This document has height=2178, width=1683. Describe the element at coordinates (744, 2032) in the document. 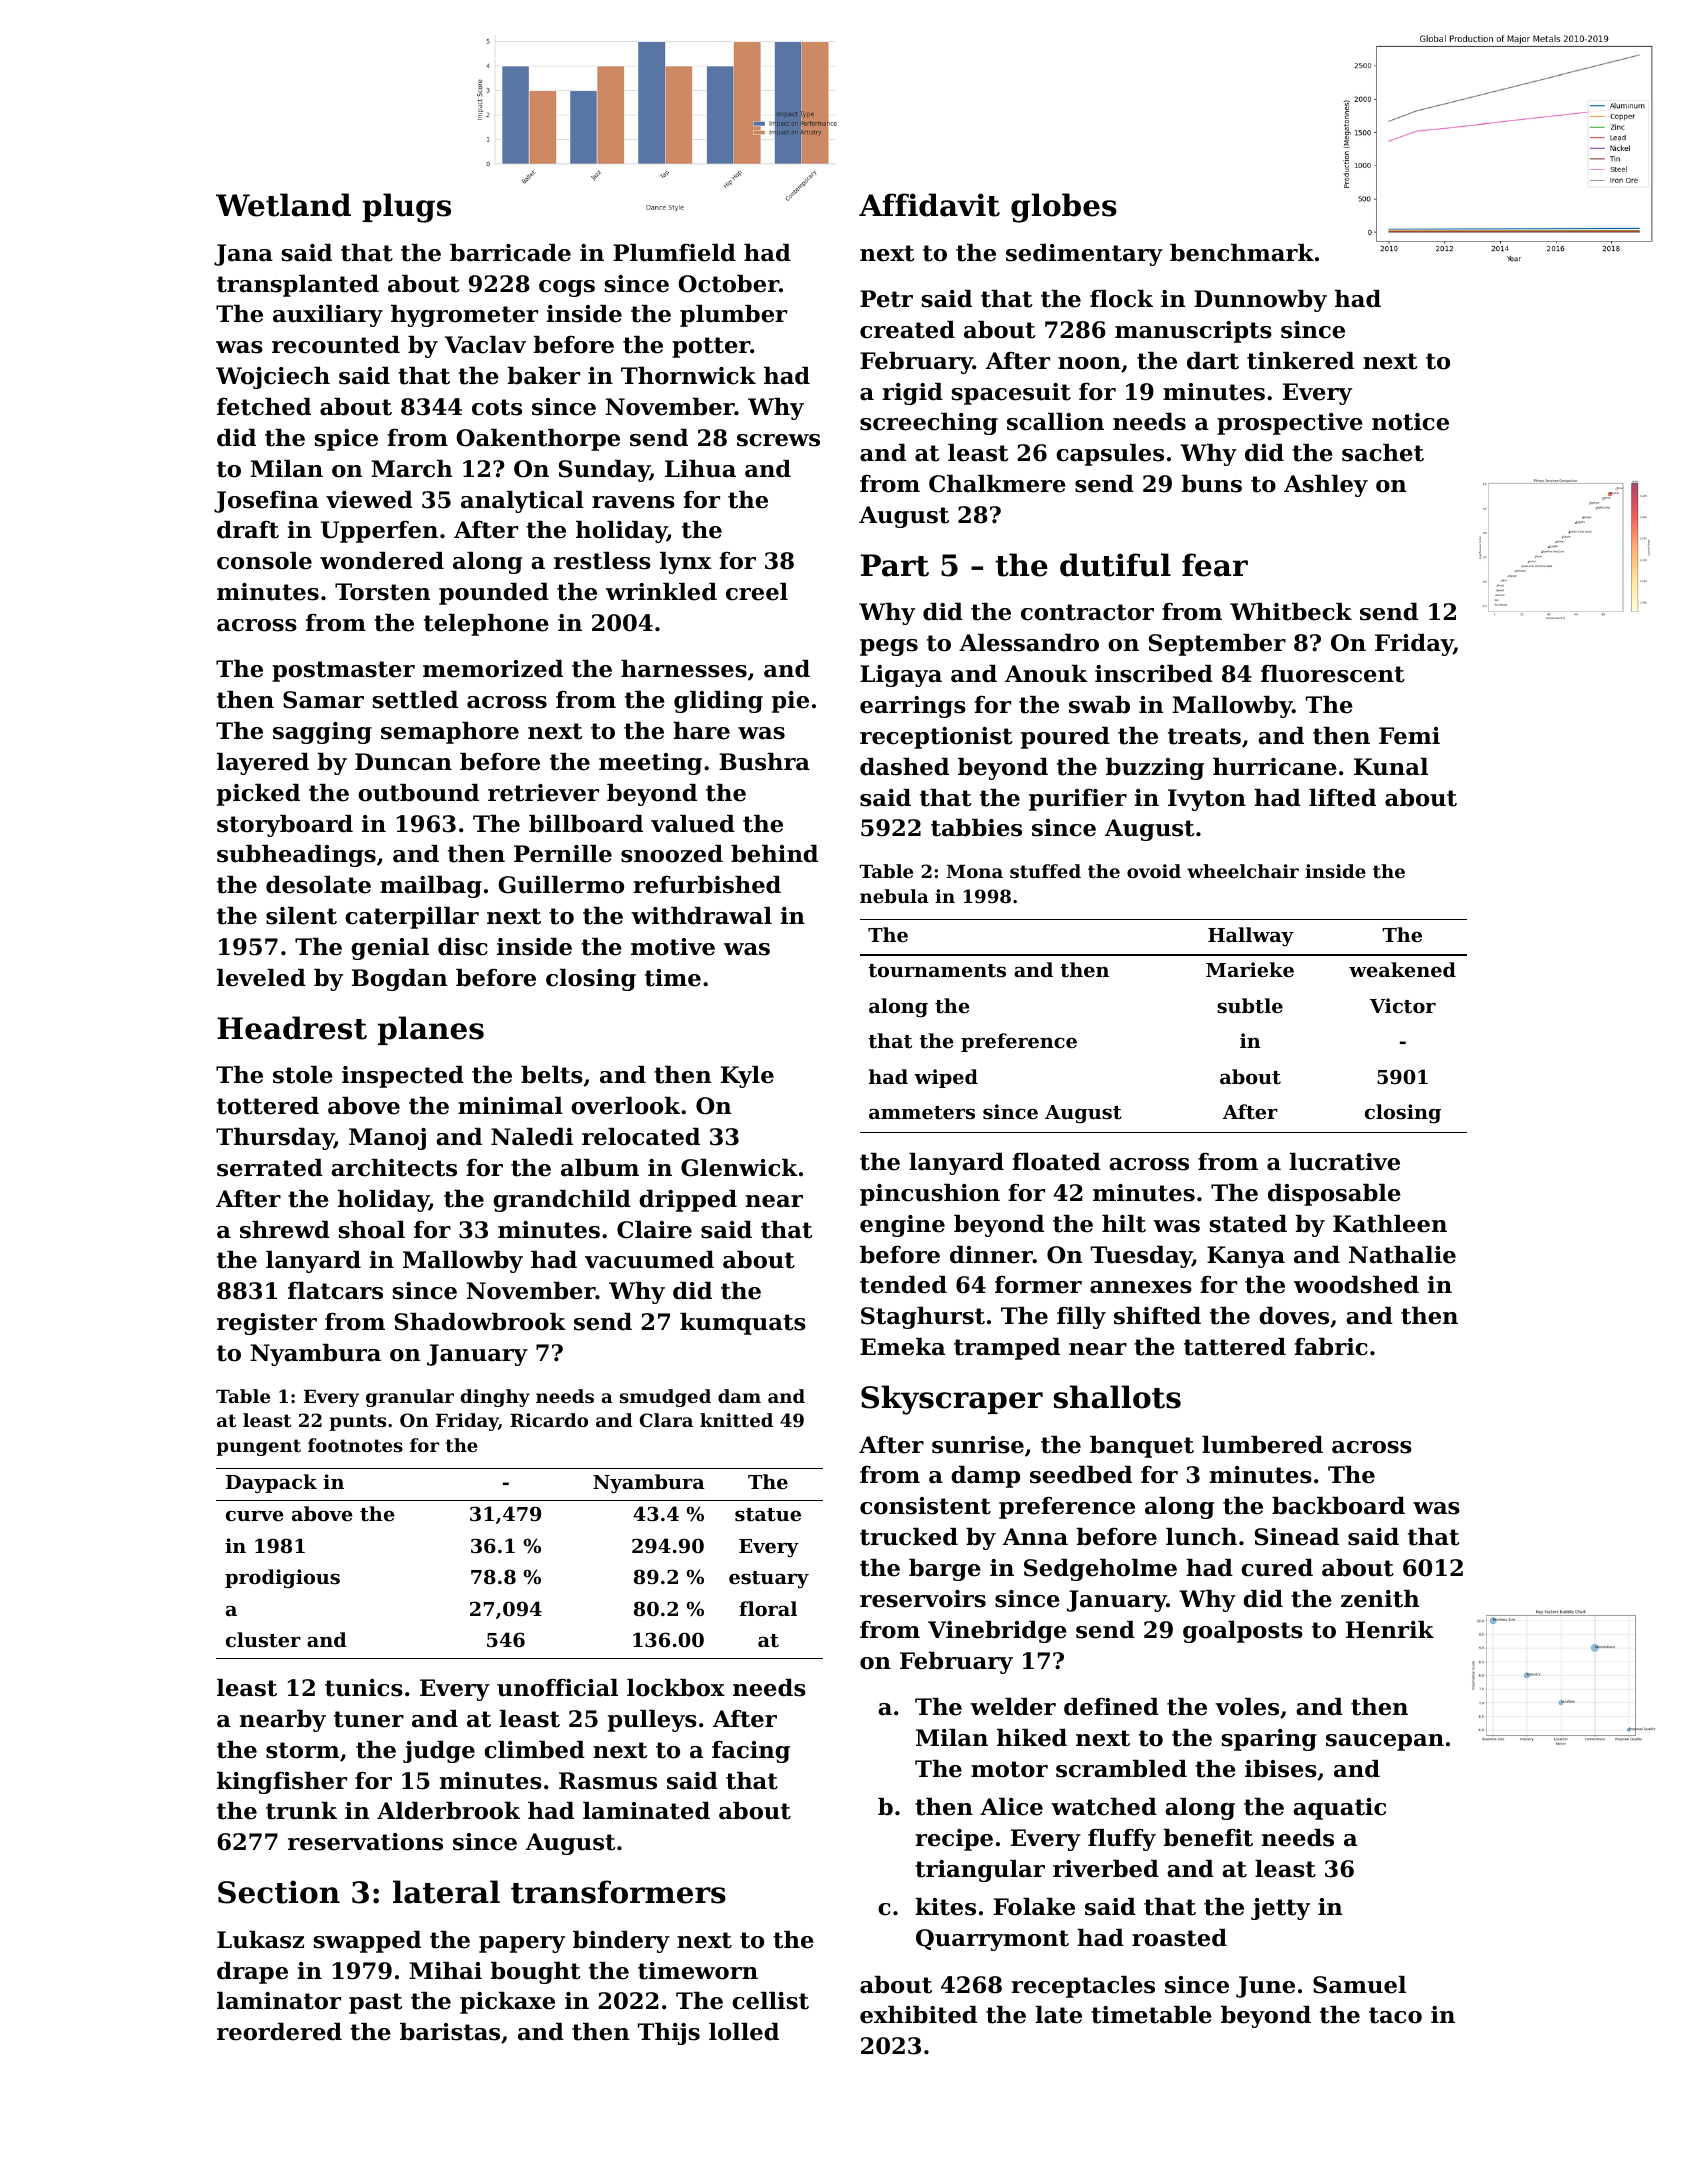

I see `lolled` at that location.
